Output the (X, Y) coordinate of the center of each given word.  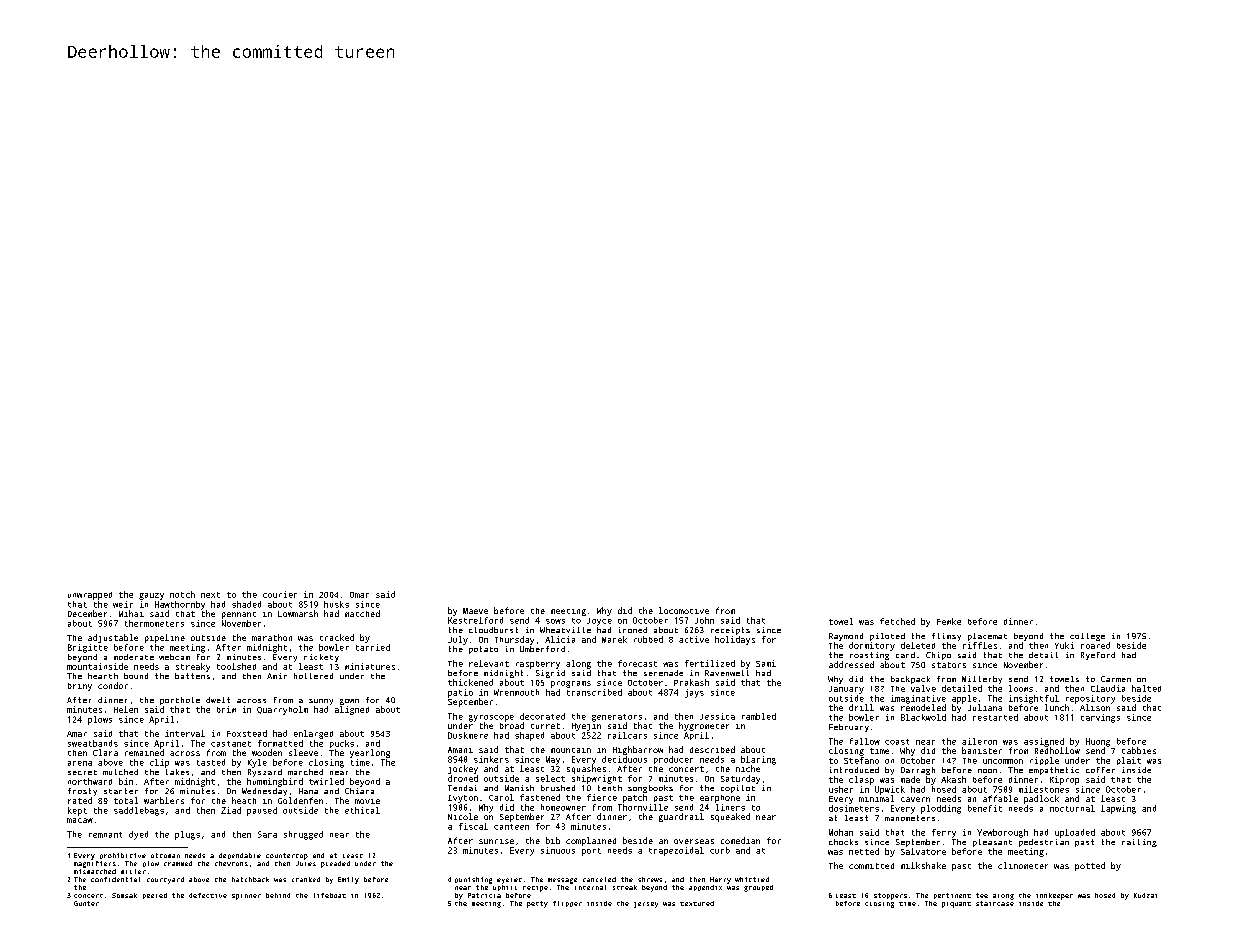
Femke (949, 621)
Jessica (717, 716)
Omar (359, 595)
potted (1090, 866)
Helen (126, 709)
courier (280, 594)
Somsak (124, 895)
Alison (1095, 707)
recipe (535, 889)
